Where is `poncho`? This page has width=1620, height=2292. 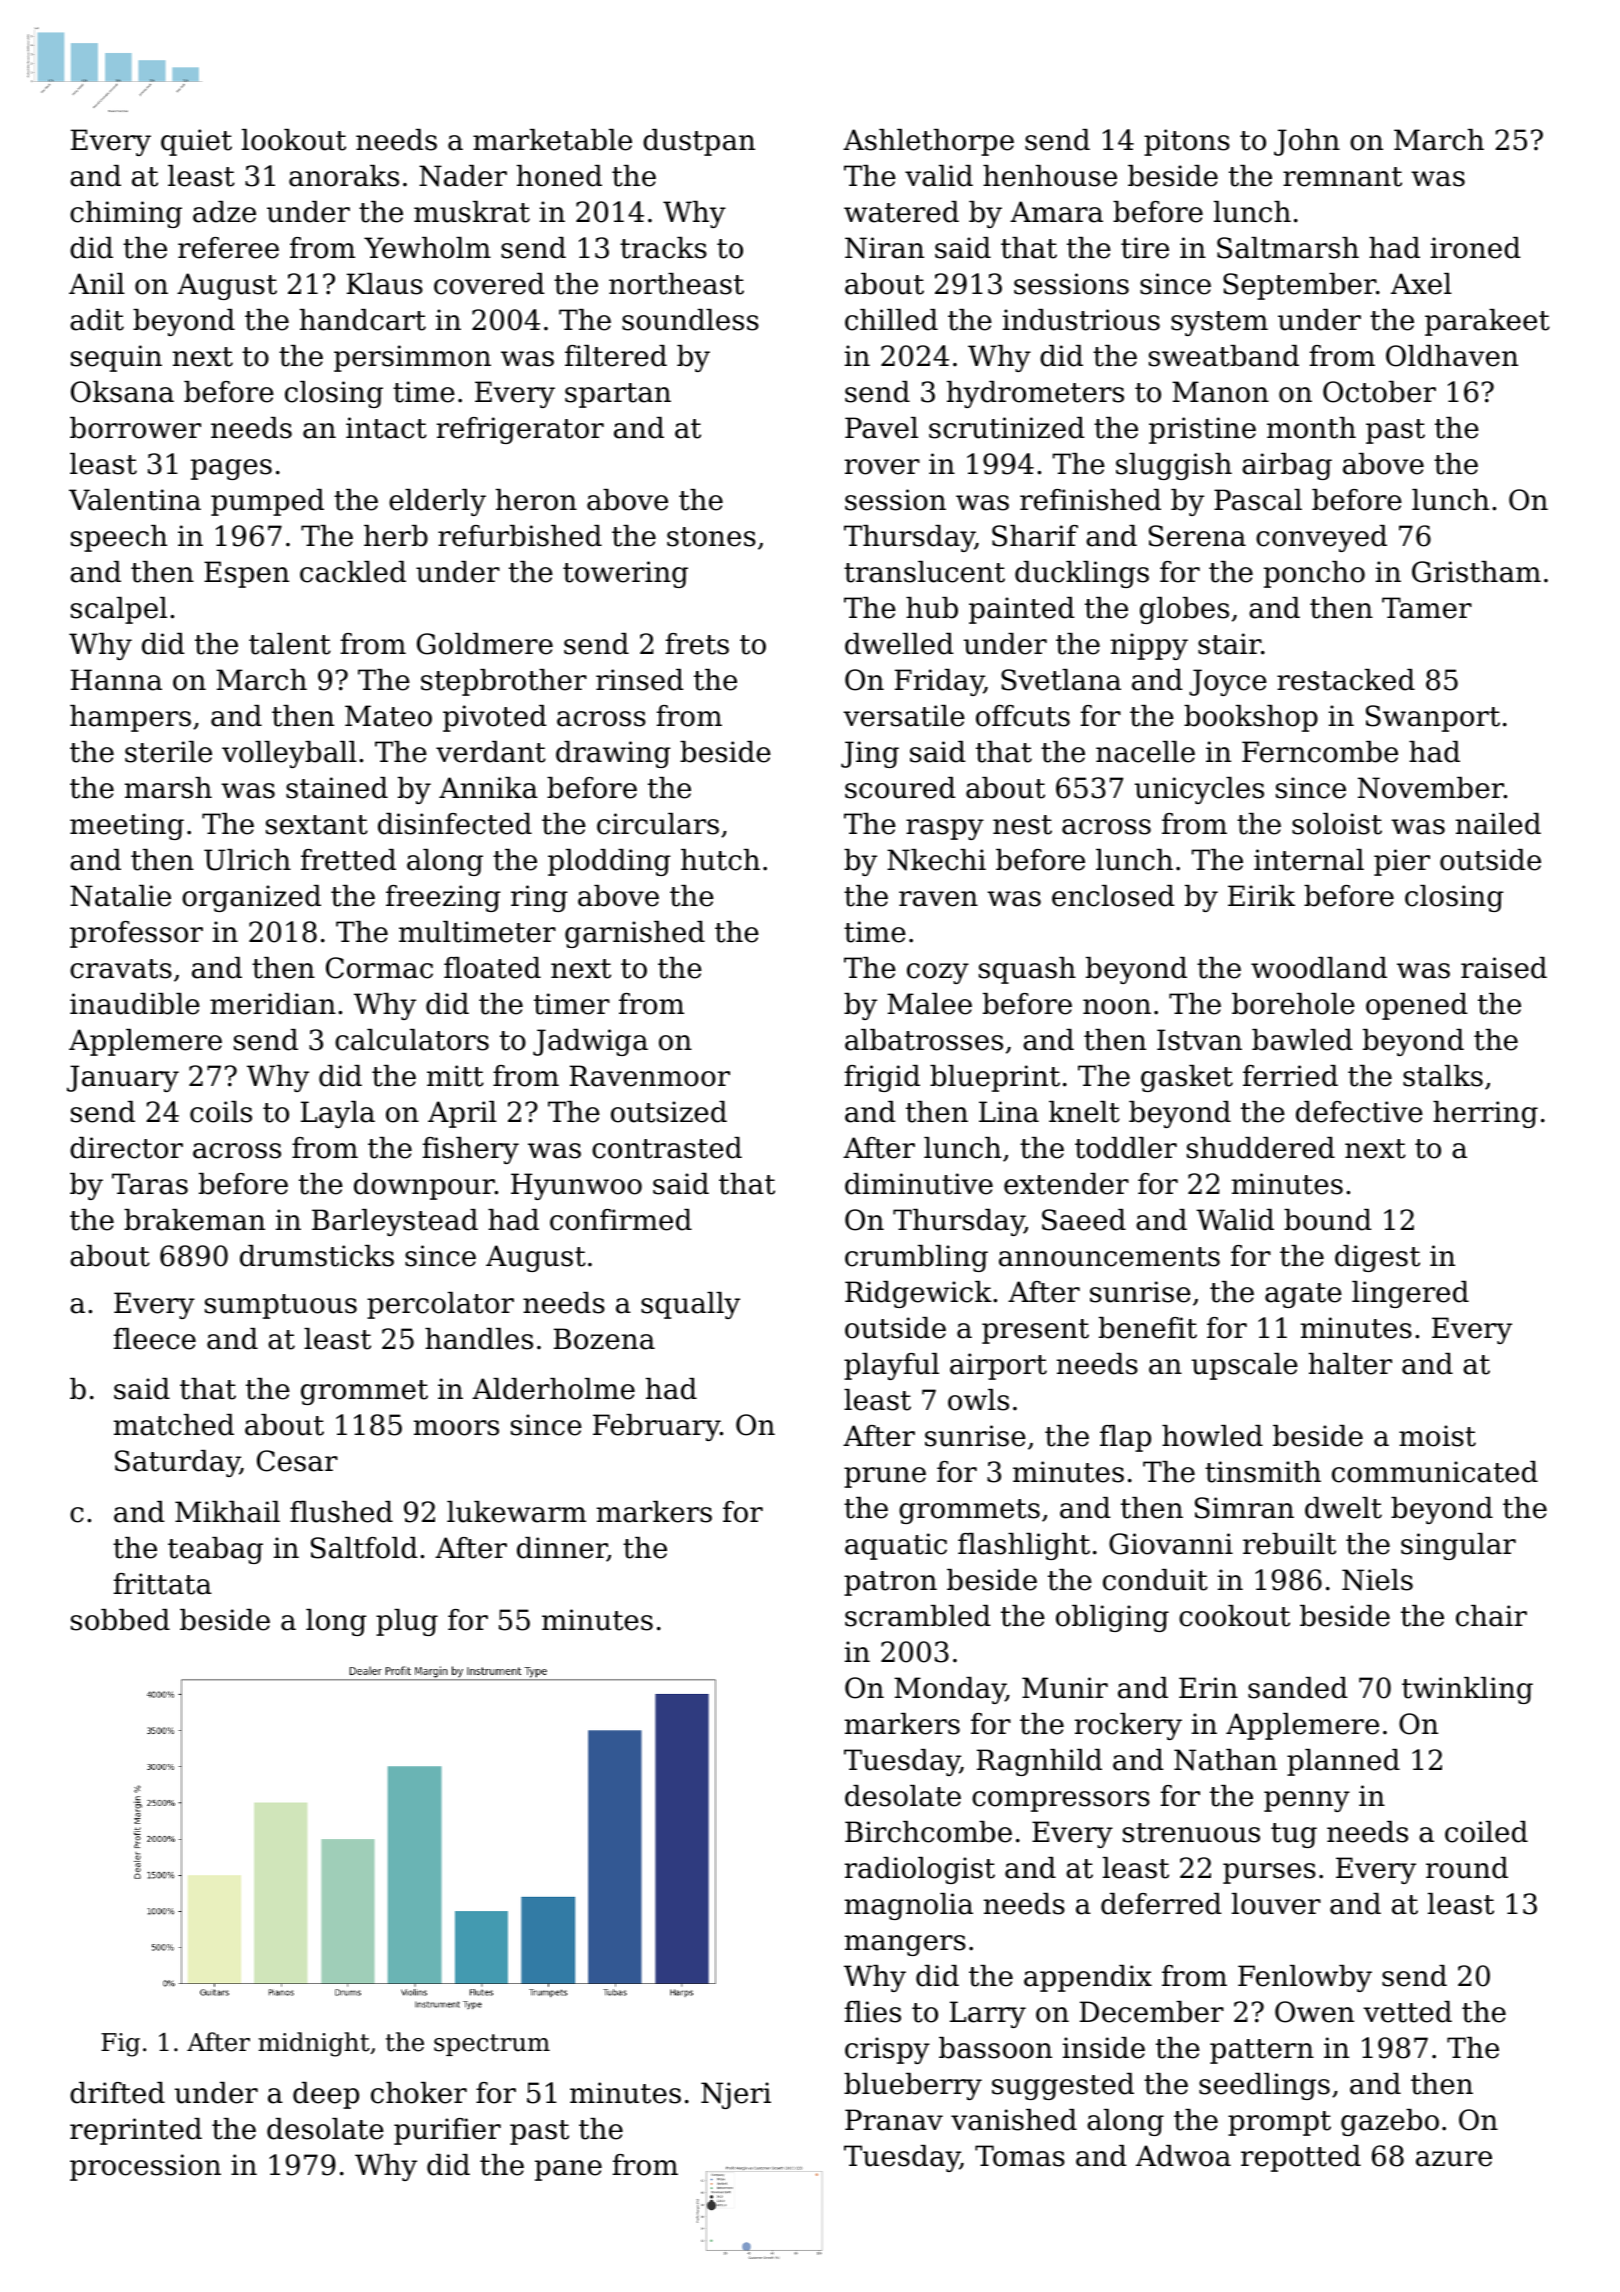 poncho is located at coordinates (1314, 574).
